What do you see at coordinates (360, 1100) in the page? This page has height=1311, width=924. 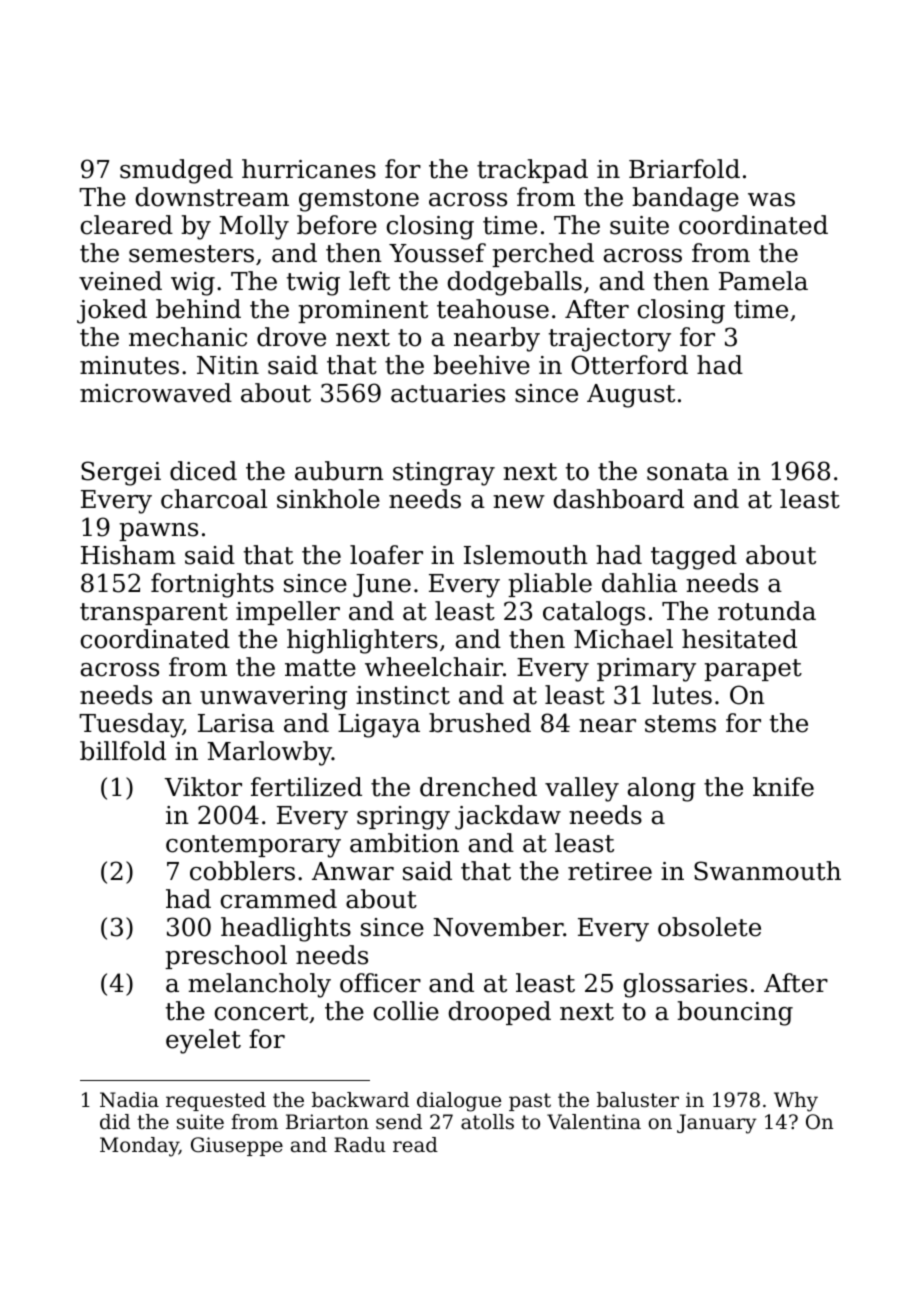 I see `backward` at bounding box center [360, 1100].
